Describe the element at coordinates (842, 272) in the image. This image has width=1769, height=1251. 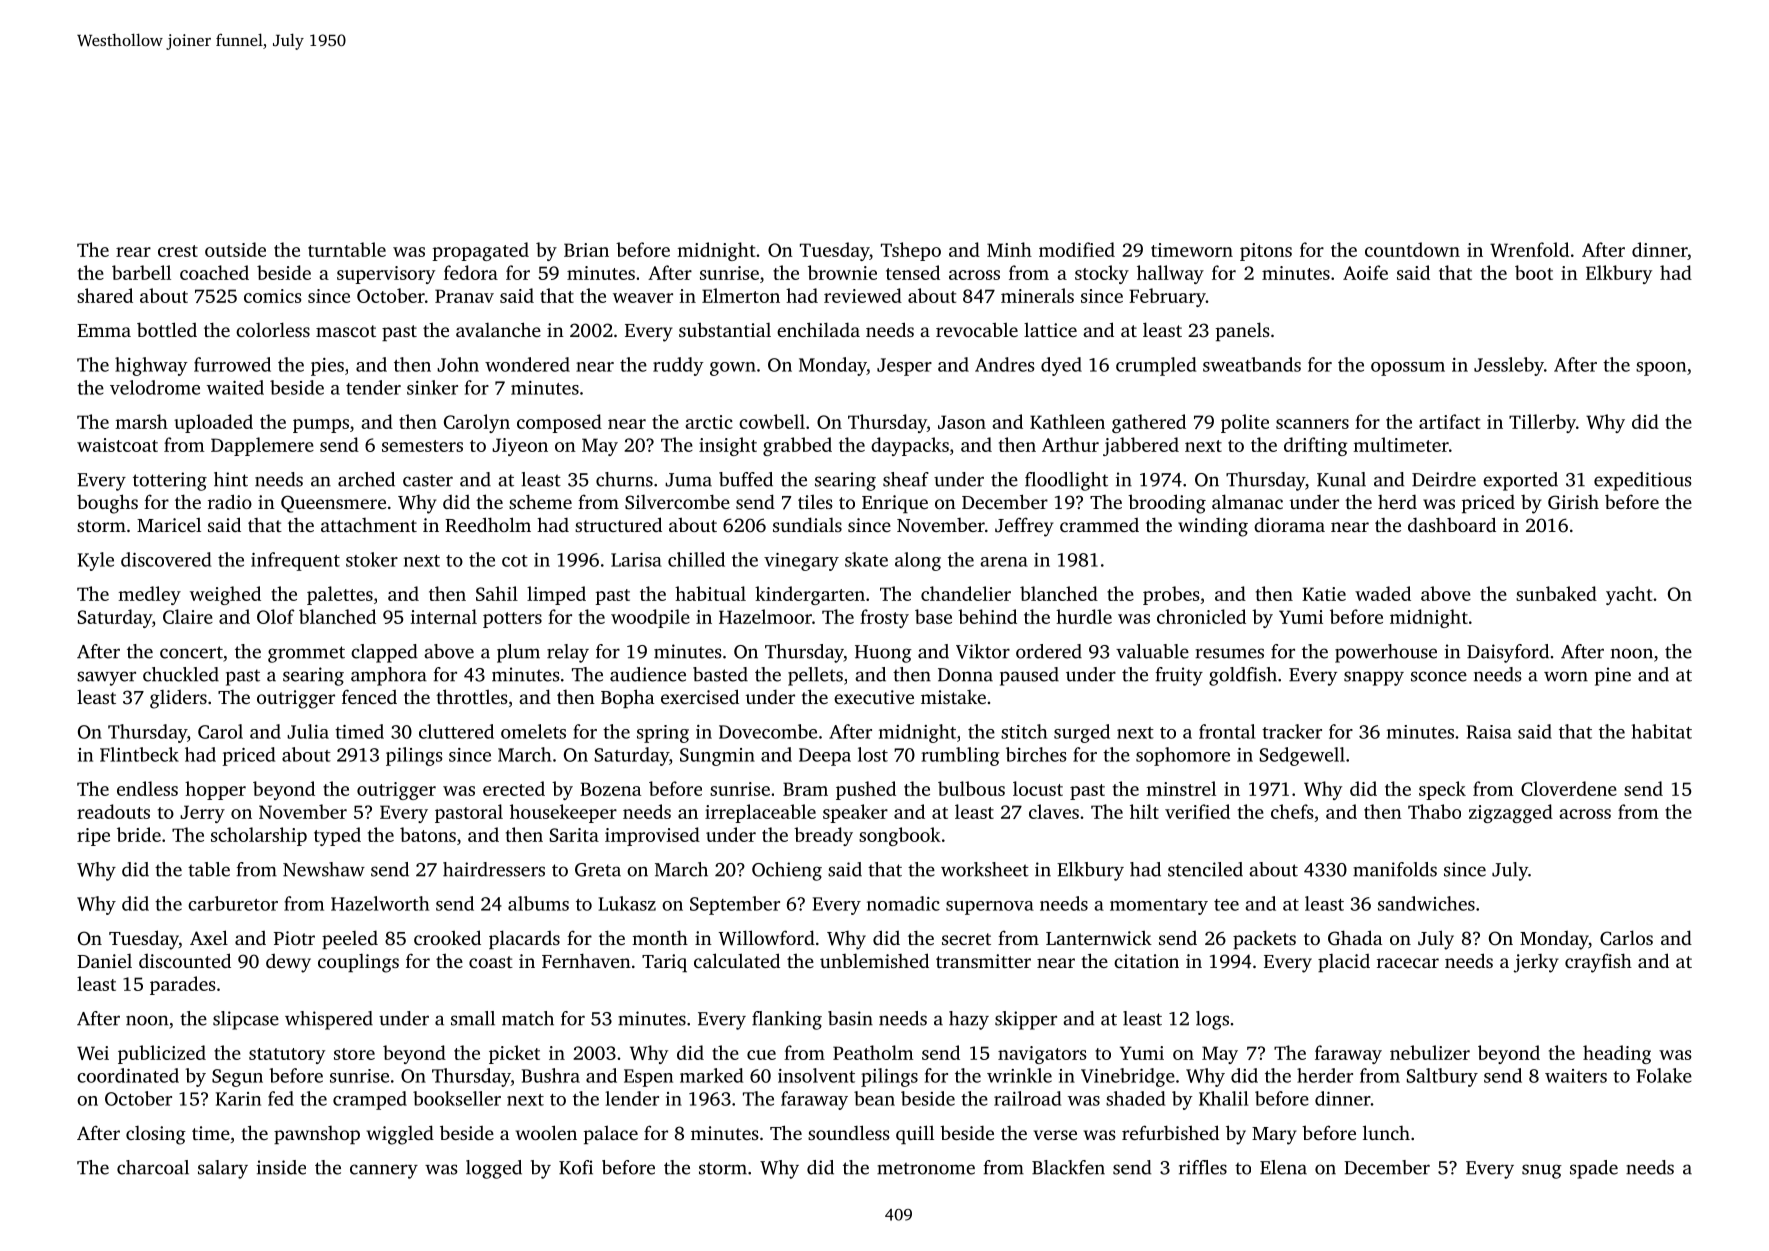
I see `brownie` at that location.
